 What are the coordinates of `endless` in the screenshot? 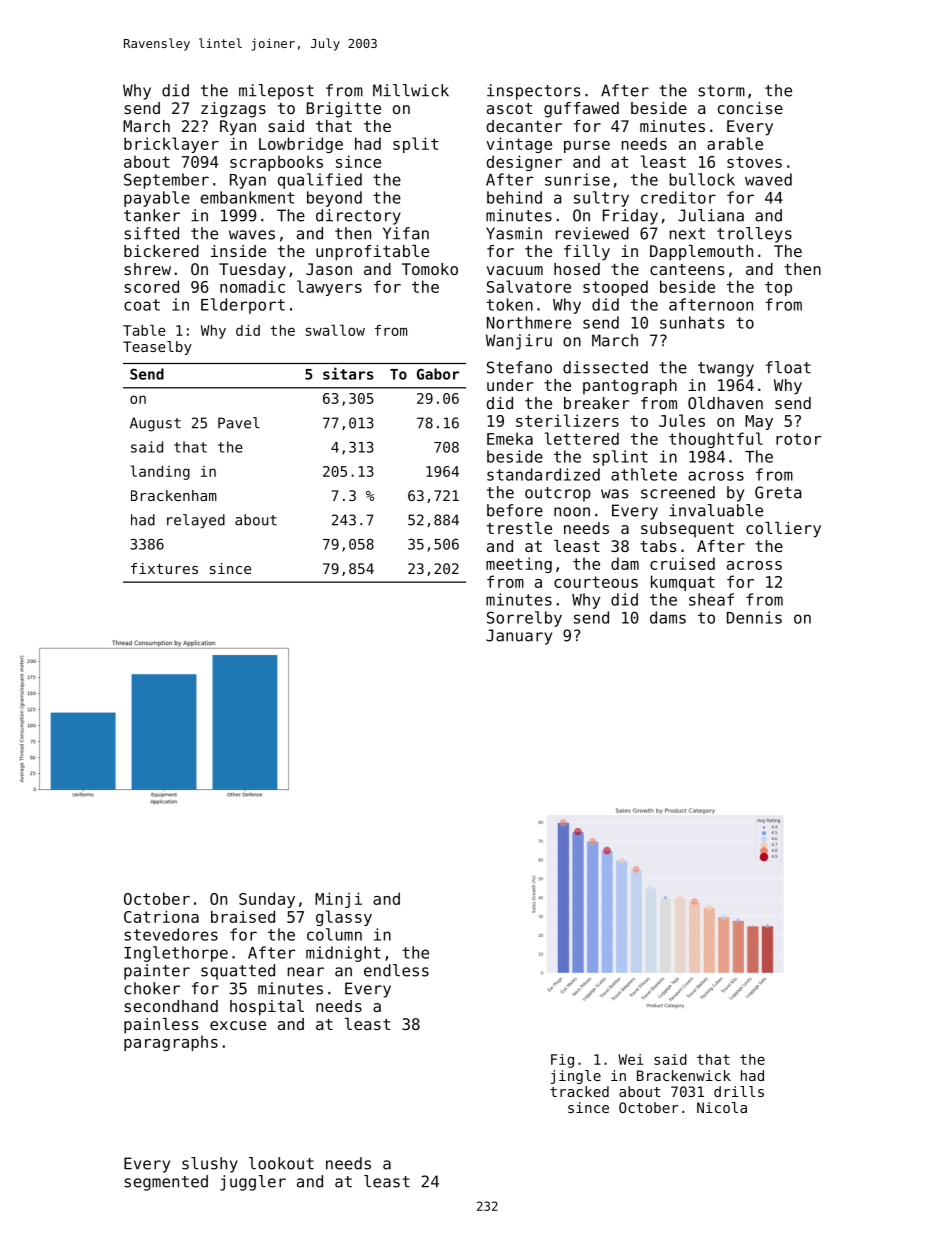 It's located at (396, 970).
